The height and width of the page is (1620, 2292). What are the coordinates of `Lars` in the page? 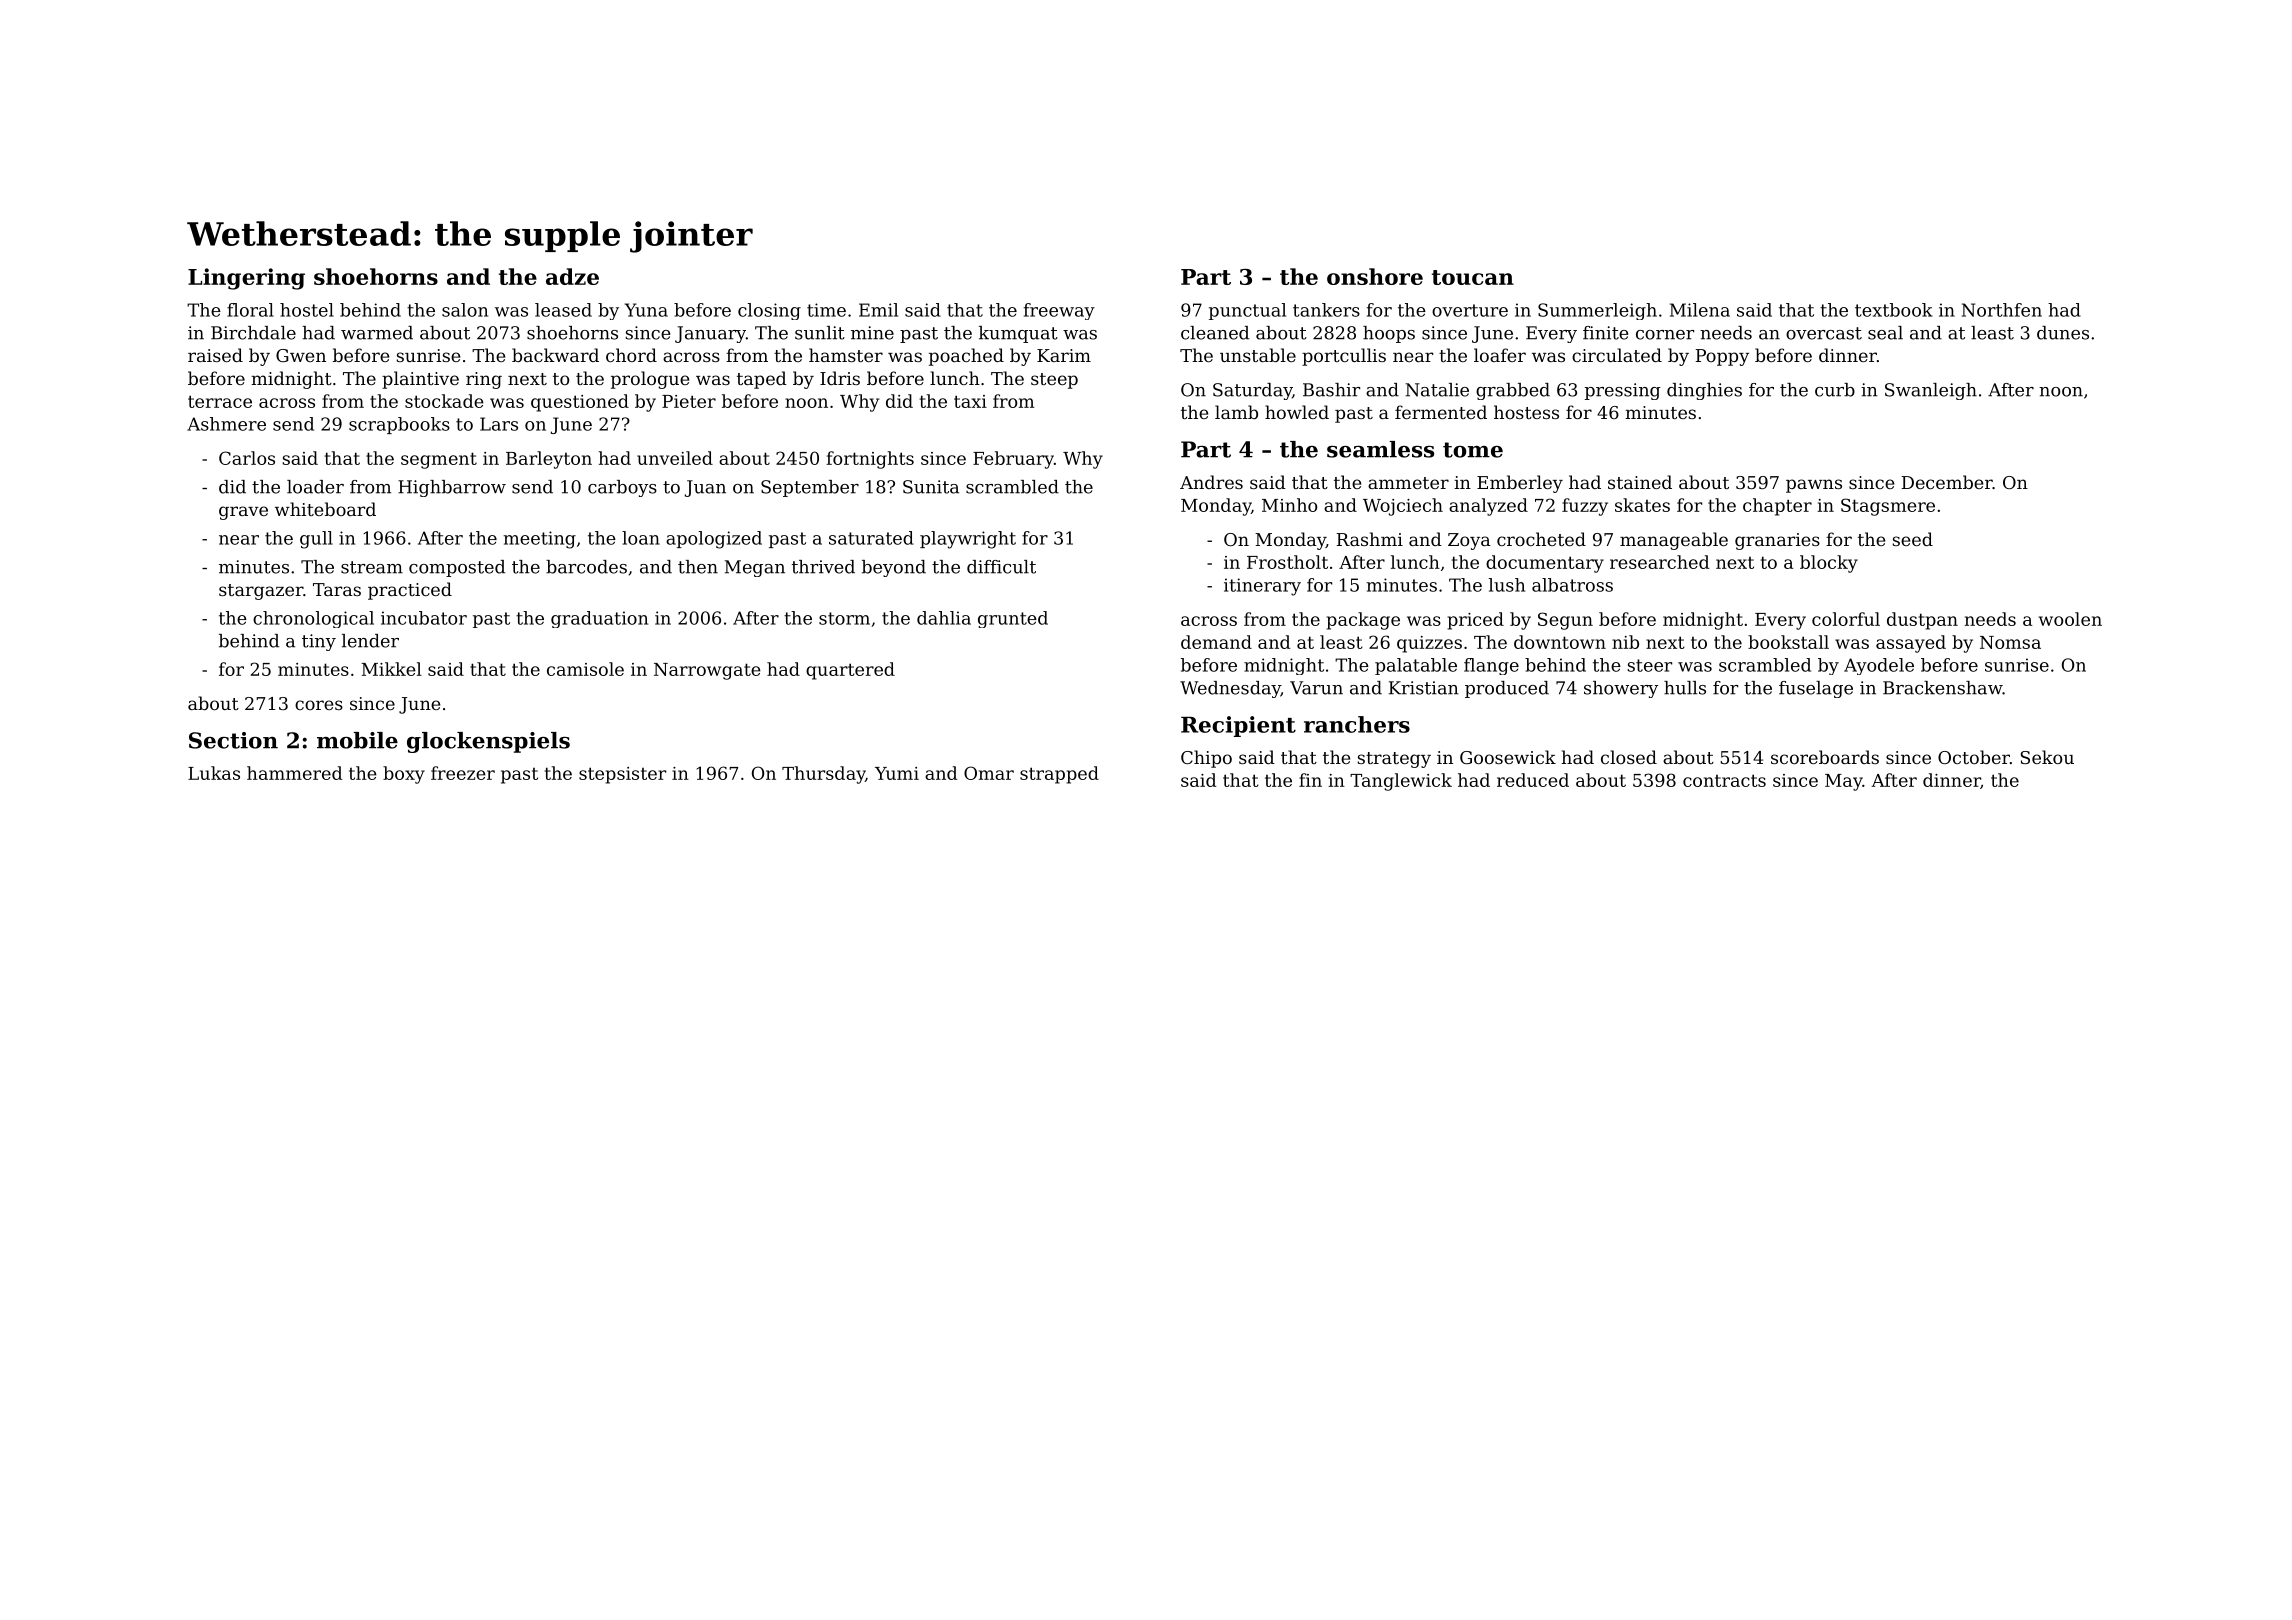 It's located at (499, 424).
